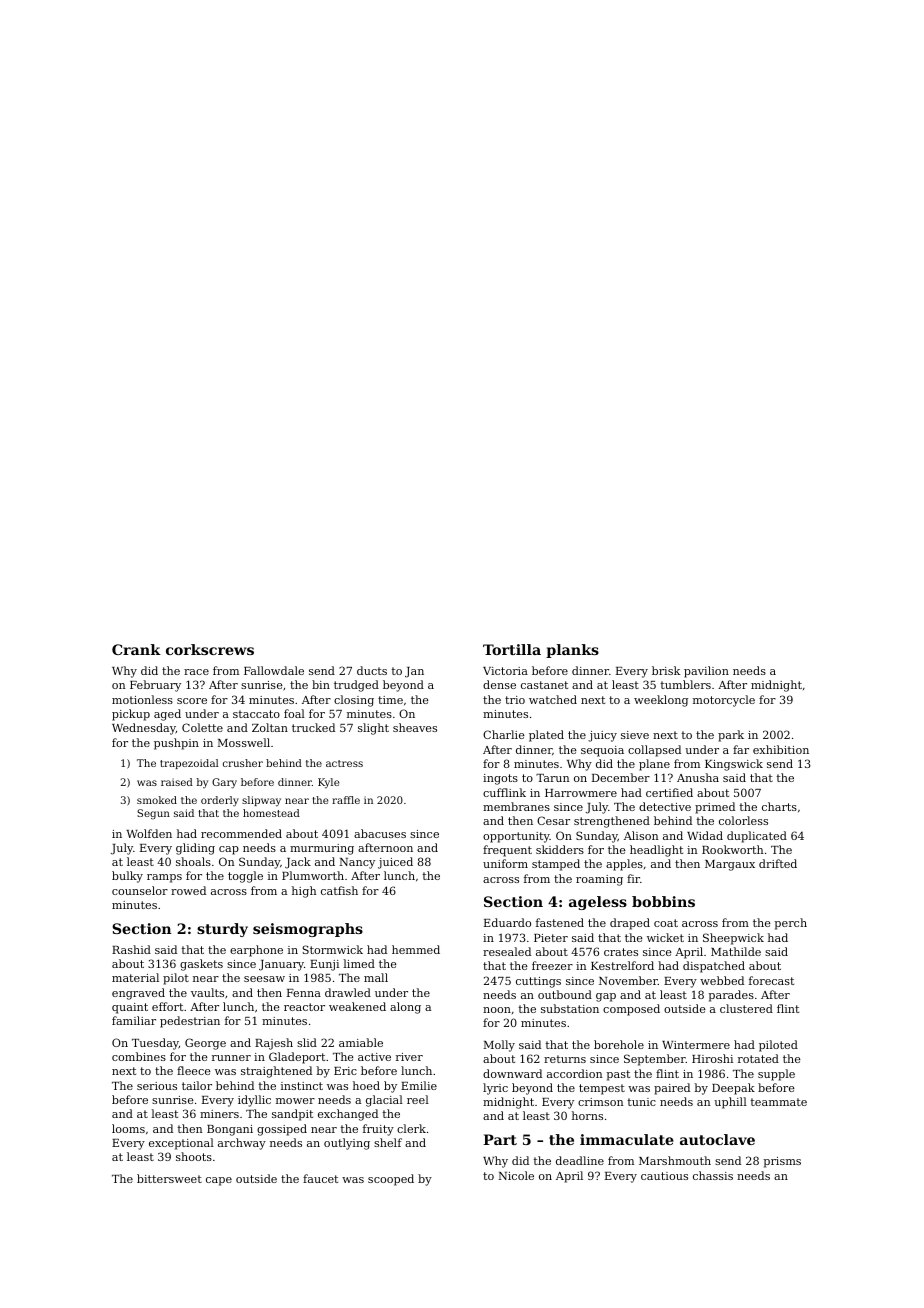  What do you see at coordinates (274, 670) in the page?
I see `Fallowdale` at bounding box center [274, 670].
